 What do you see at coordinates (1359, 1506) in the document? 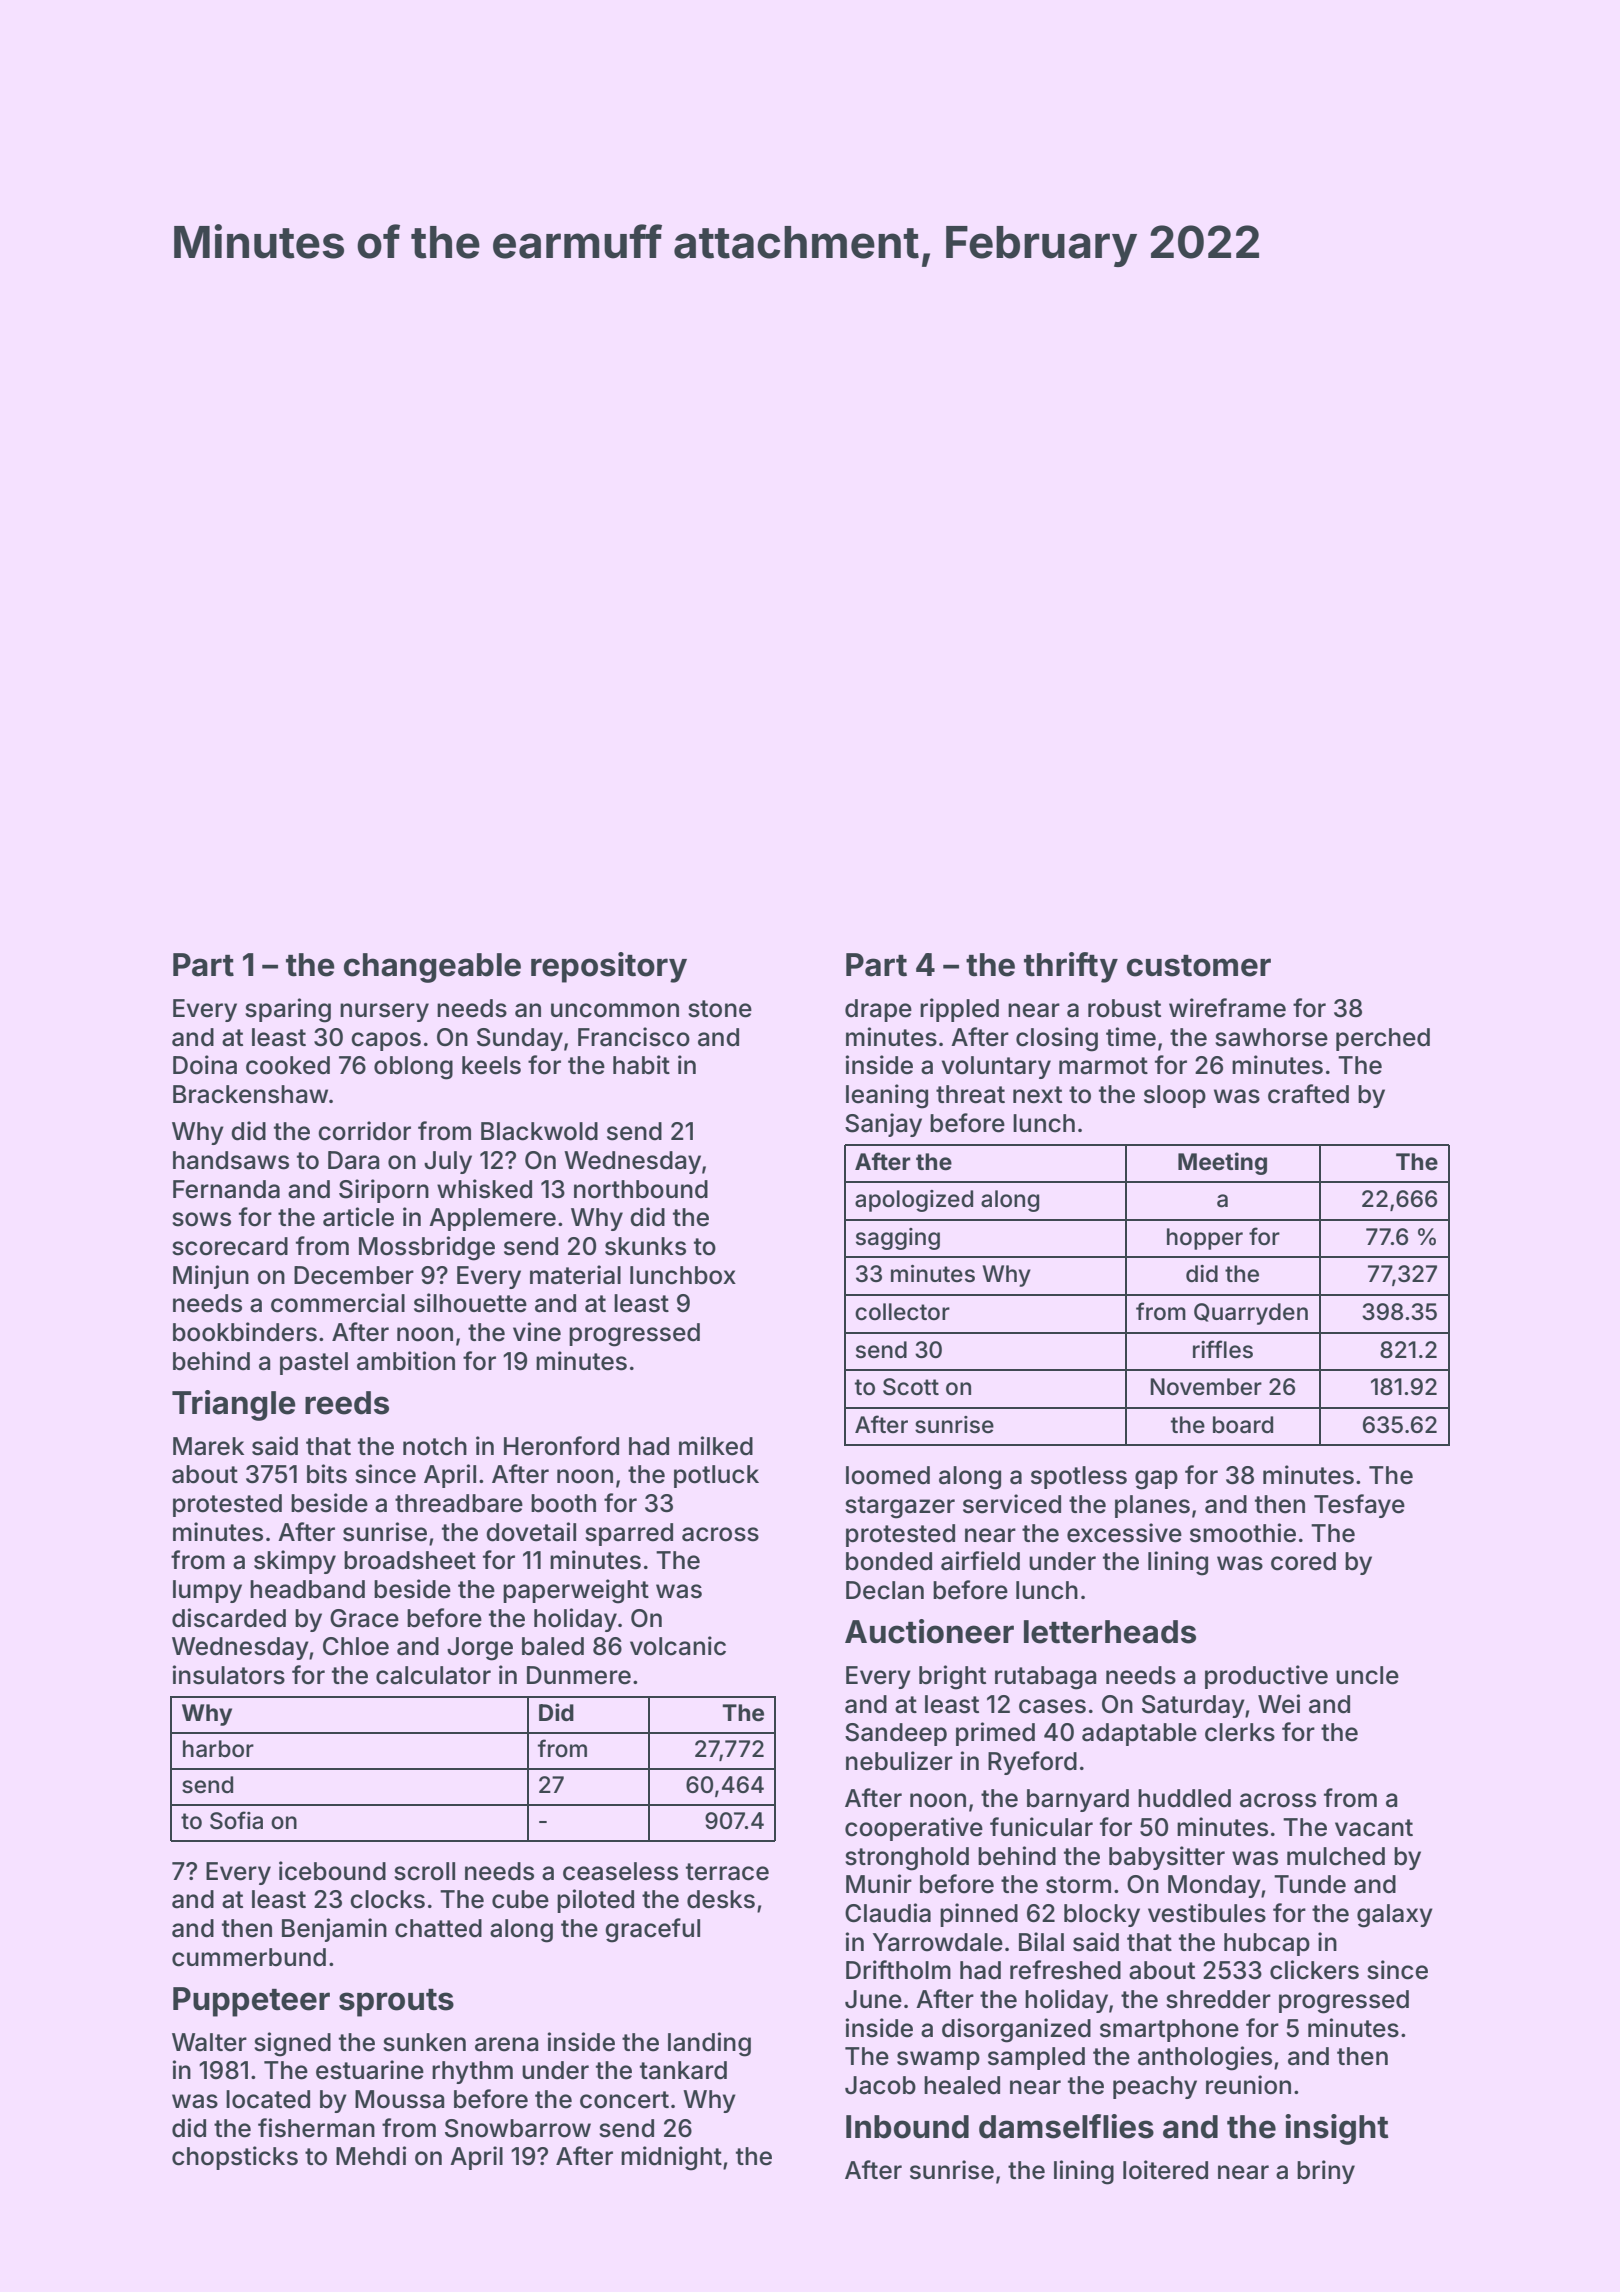
I see `Tesfaye` at bounding box center [1359, 1506].
